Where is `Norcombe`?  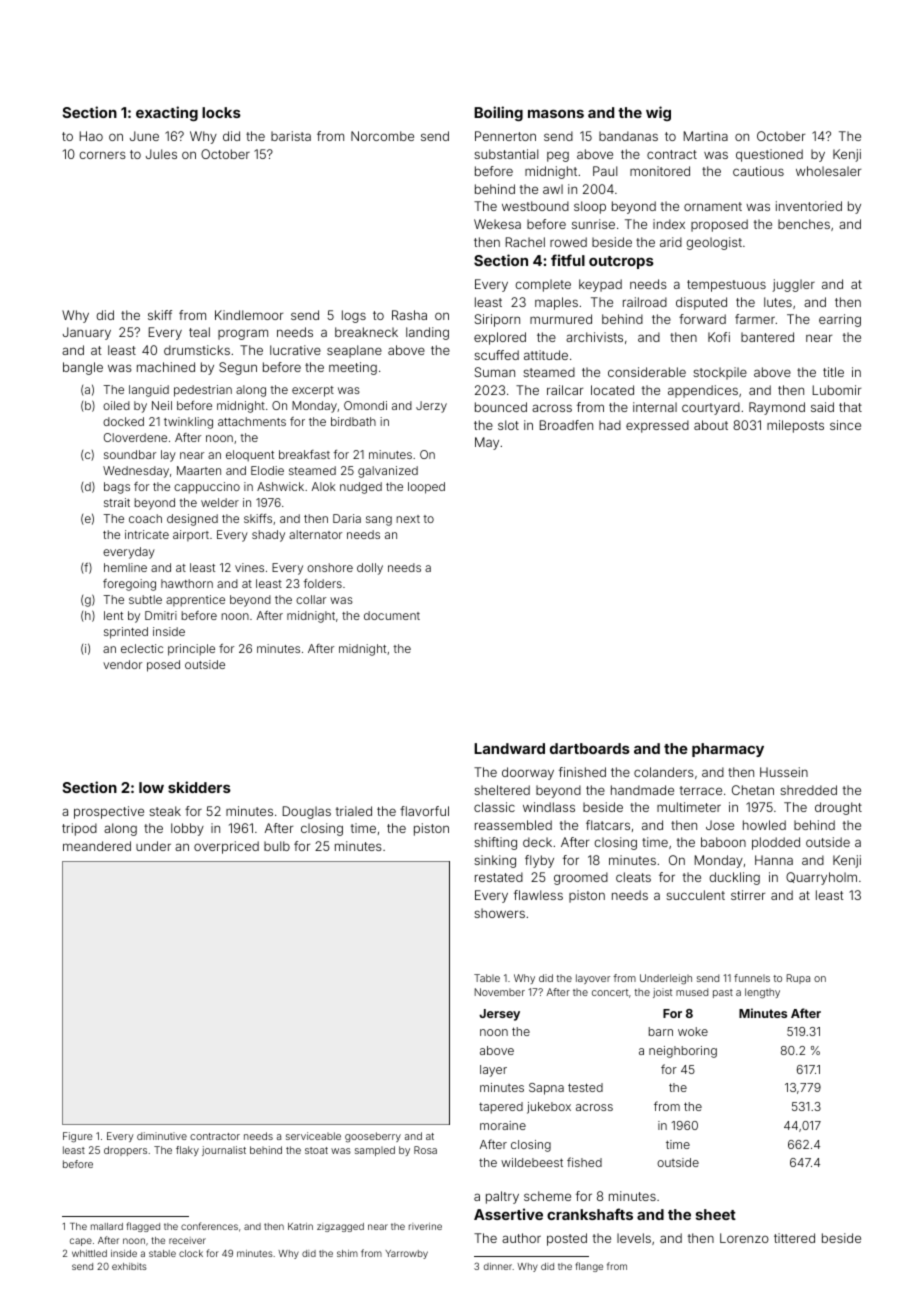
Norcombe is located at coordinates (382, 136).
